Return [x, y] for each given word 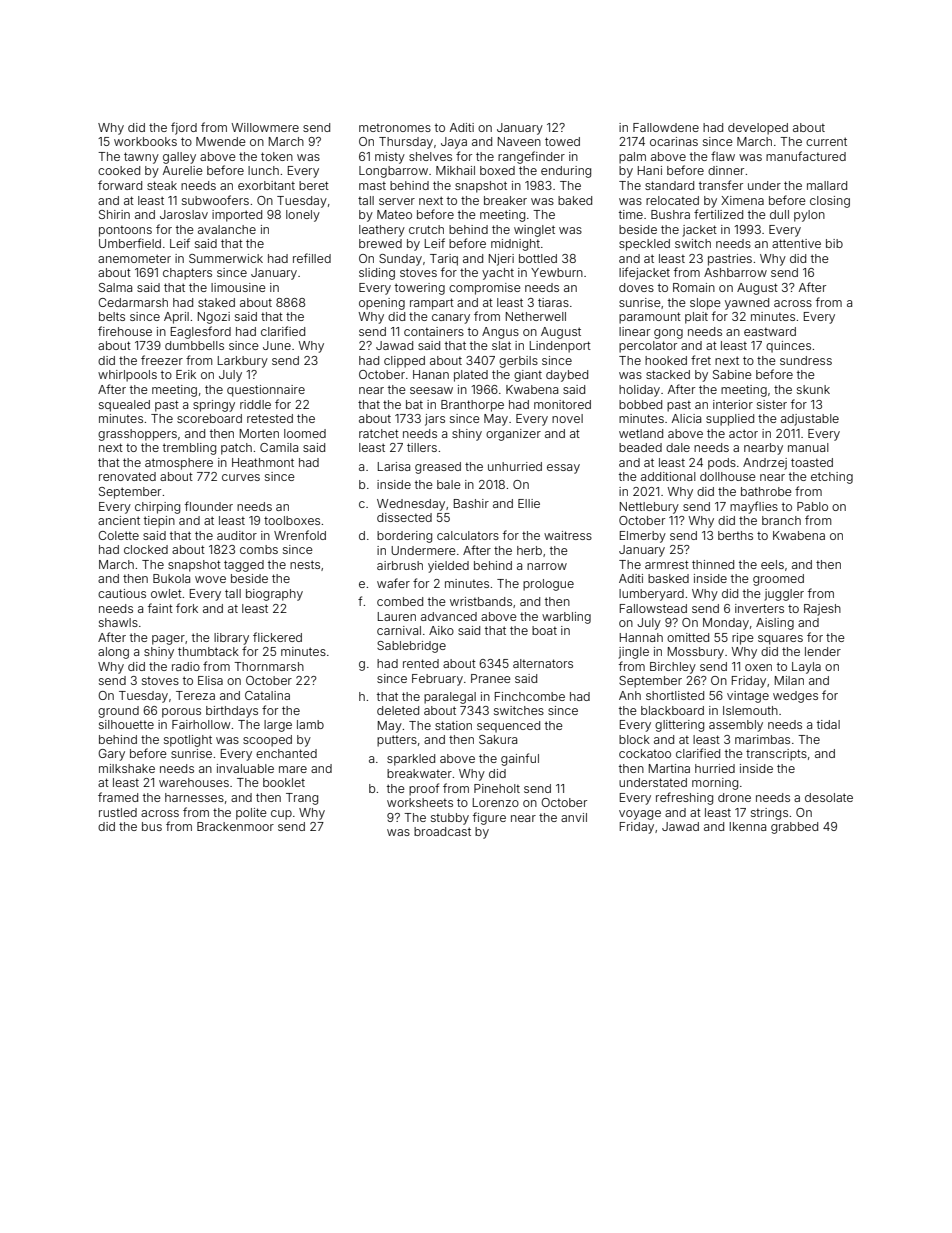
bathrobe [766, 491]
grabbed [794, 828]
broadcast [442, 831]
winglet [534, 231]
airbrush [400, 565]
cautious [122, 593]
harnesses [194, 797]
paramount [650, 318]
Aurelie [183, 170]
